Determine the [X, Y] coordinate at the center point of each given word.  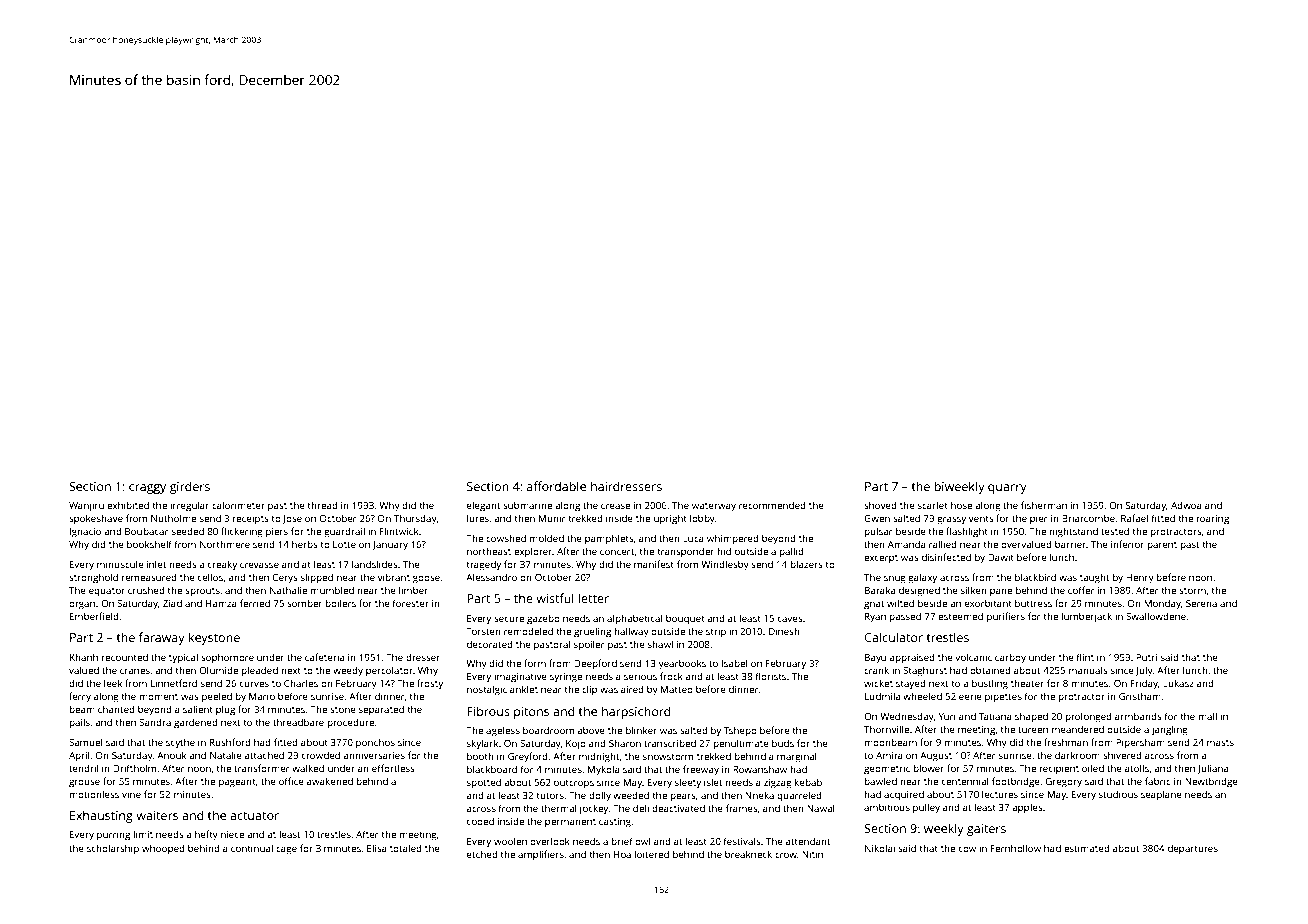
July [1144, 671]
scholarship [113, 849]
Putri [1146, 657]
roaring [1212, 520]
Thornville [886, 729]
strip [716, 632]
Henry [1140, 579]
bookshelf [149, 544]
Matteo [677, 689]
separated [381, 710]
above [591, 730]
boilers [340, 603]
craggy [147, 489]
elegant [483, 506]
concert [617, 551]
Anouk [171, 755]
